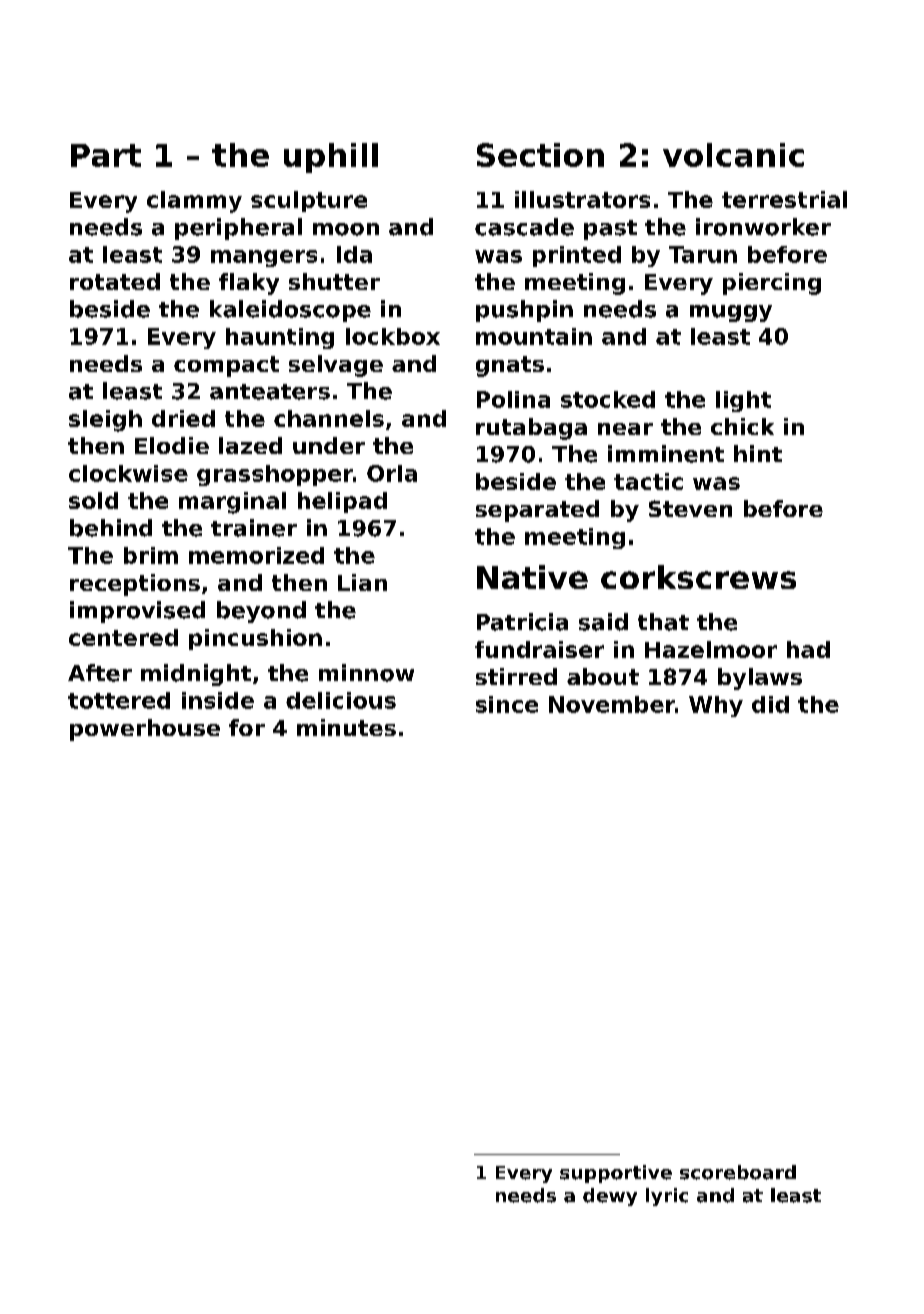 The width and height of the image is (924, 1314). I want to click on dewy, so click(610, 1197).
